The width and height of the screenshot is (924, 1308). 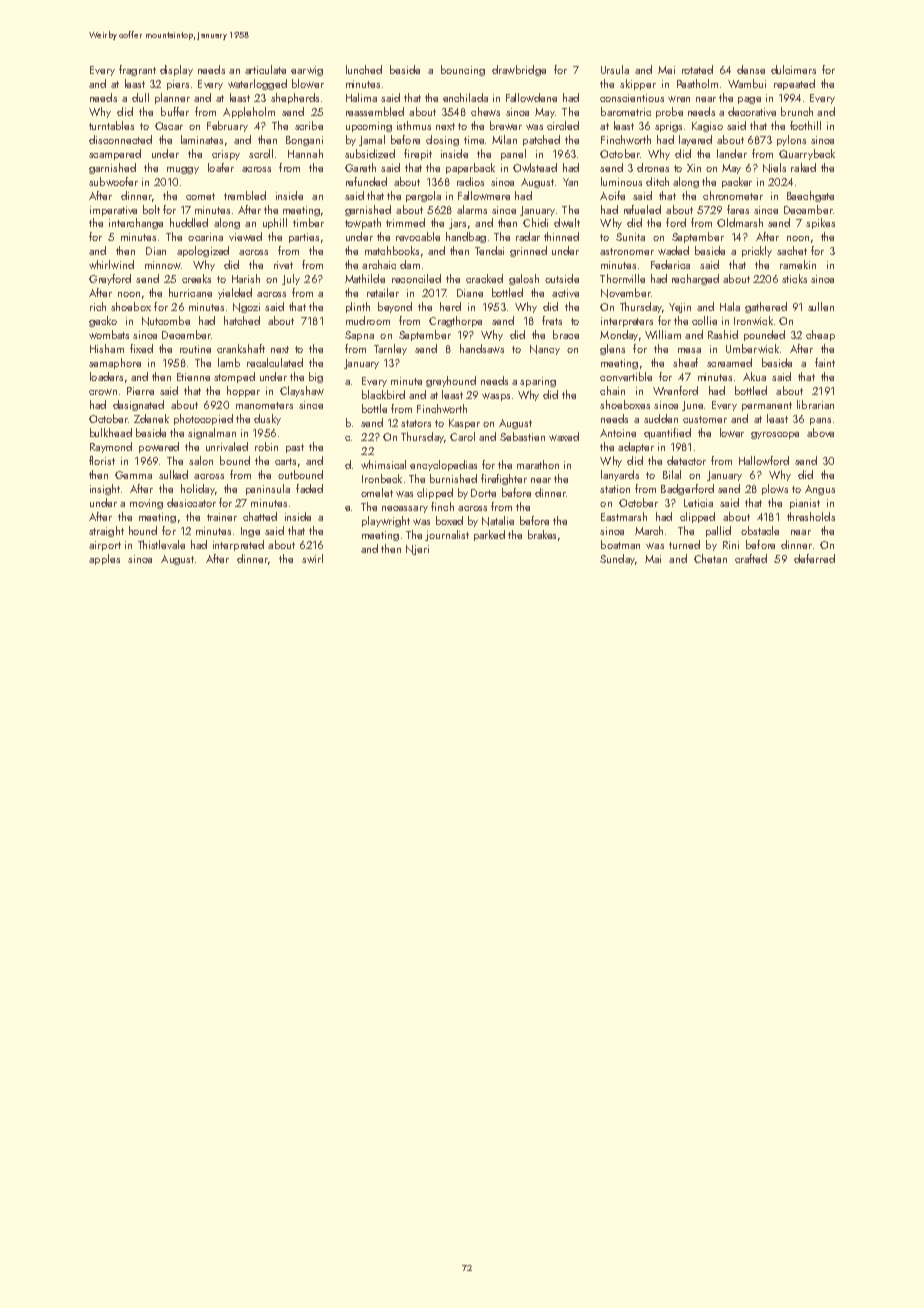 I want to click on chatted, so click(x=260, y=516).
